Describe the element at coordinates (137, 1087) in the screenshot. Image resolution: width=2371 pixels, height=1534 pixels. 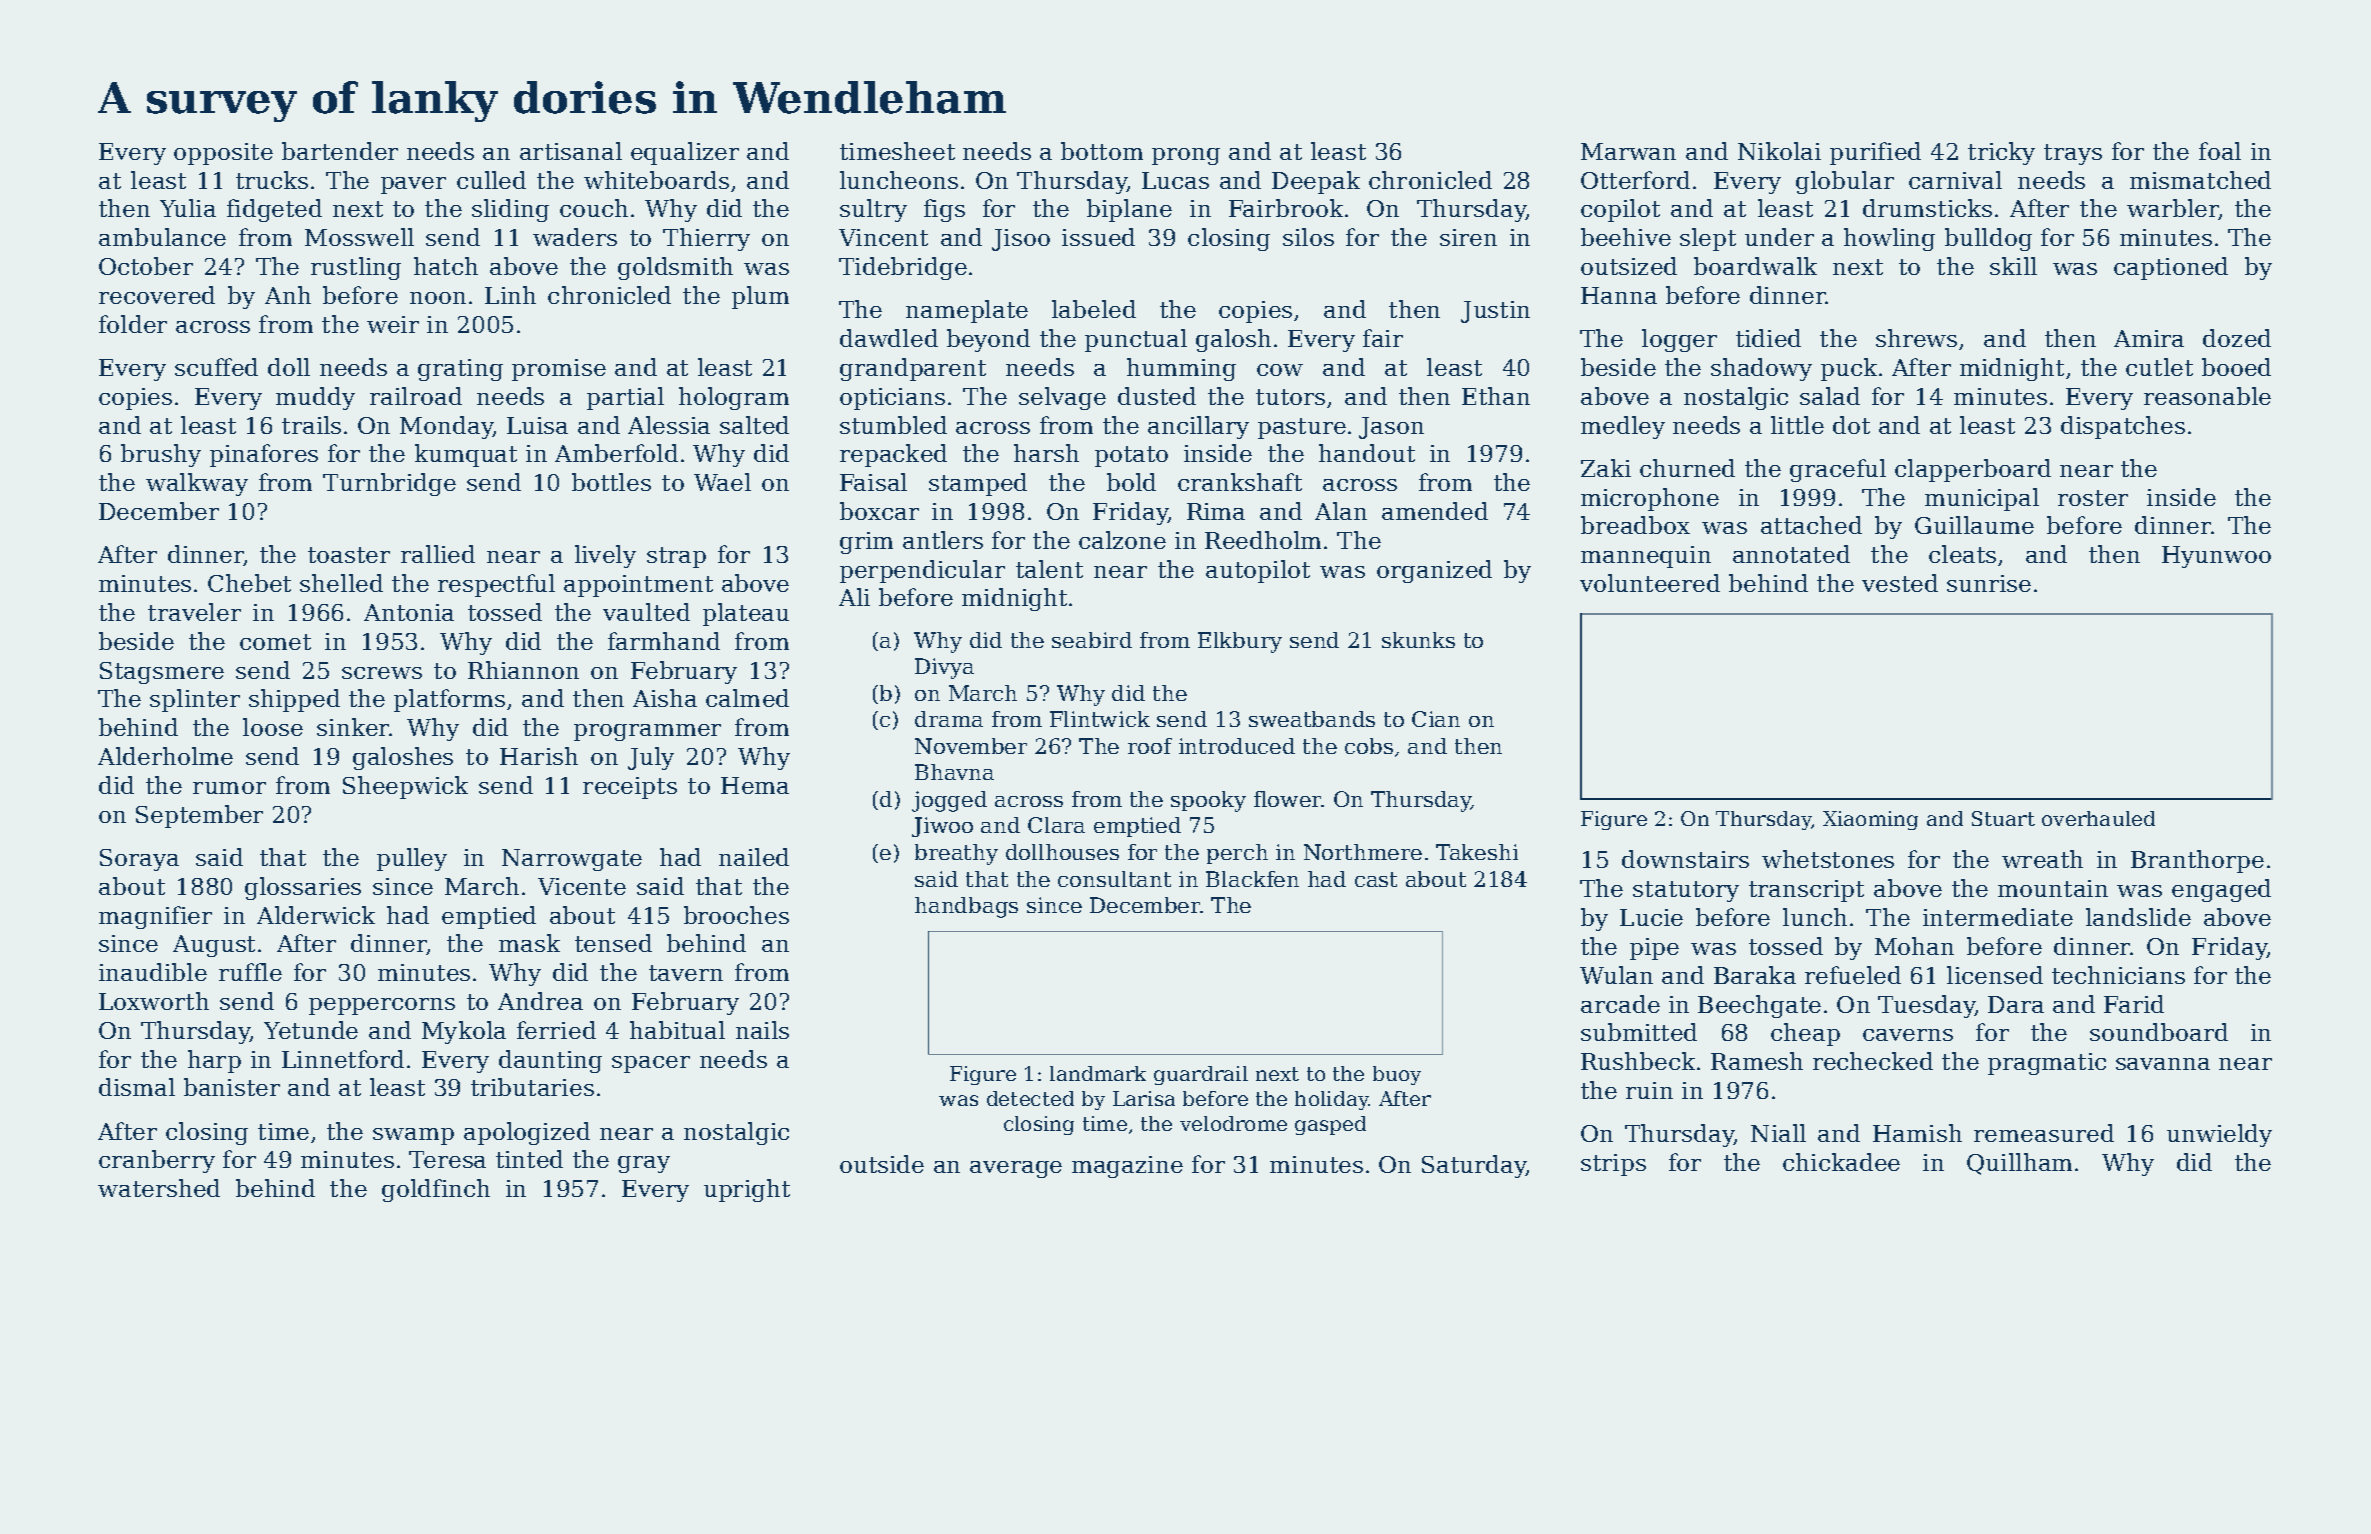
I see `dismal` at that location.
